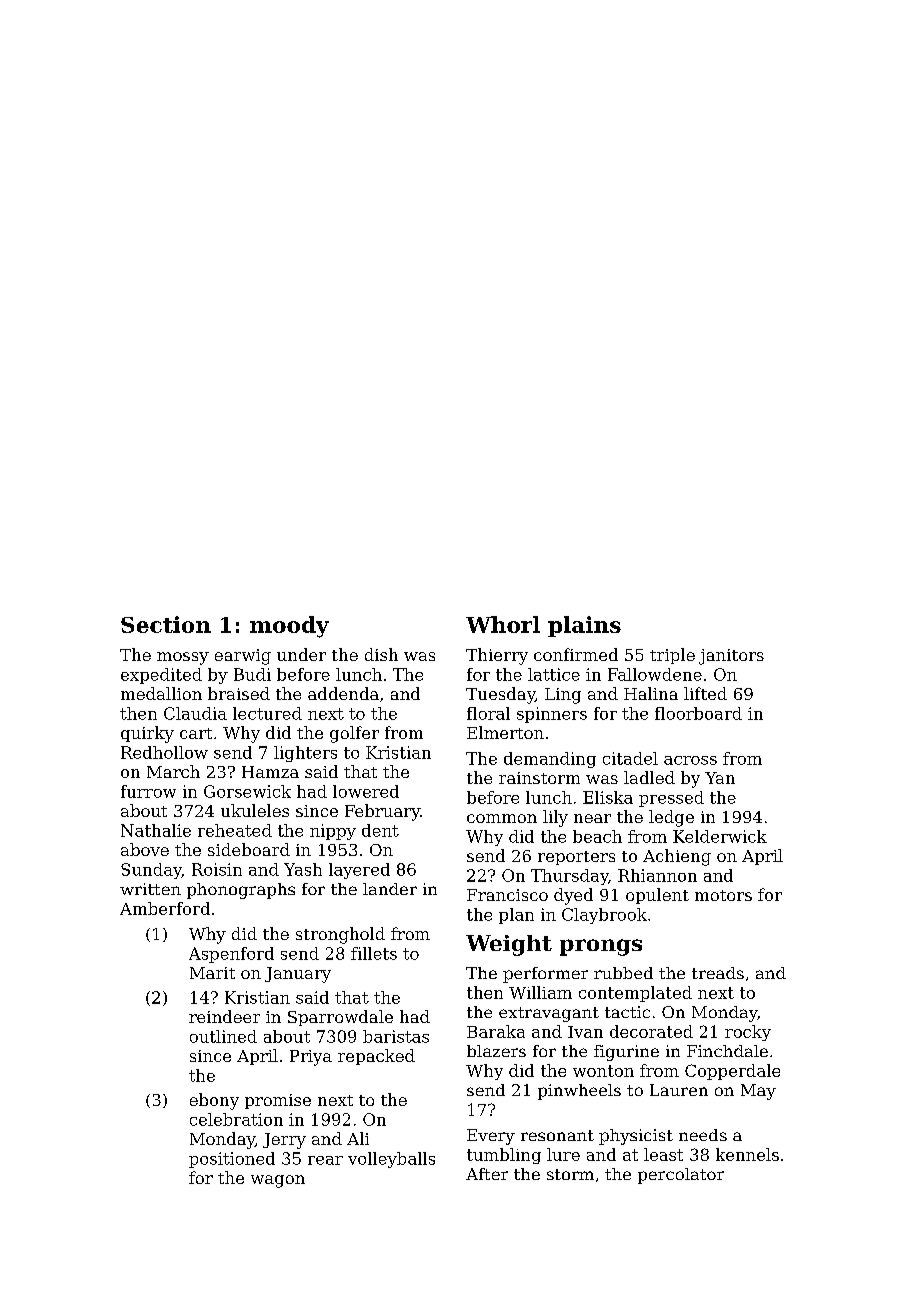 The width and height of the screenshot is (908, 1316). What do you see at coordinates (731, 657) in the screenshot?
I see `janitors` at bounding box center [731, 657].
